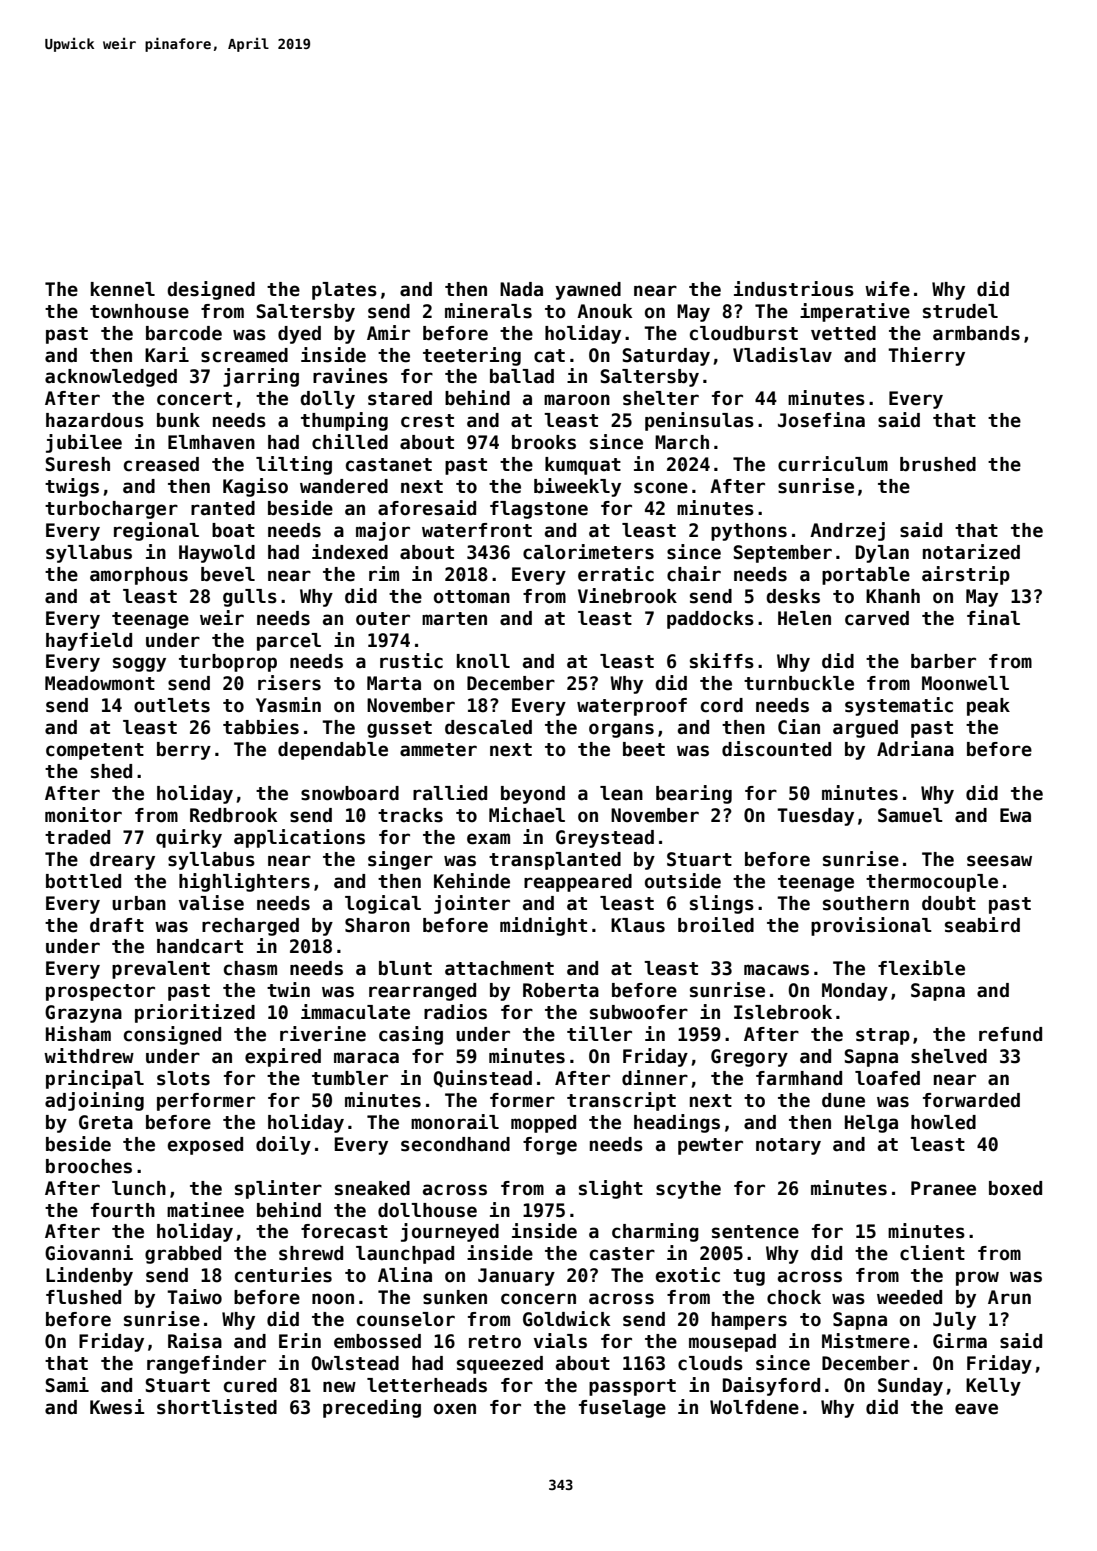 The width and height of the screenshot is (1097, 1551). Describe the element at coordinates (156, 531) in the screenshot. I see `regional` at that location.
